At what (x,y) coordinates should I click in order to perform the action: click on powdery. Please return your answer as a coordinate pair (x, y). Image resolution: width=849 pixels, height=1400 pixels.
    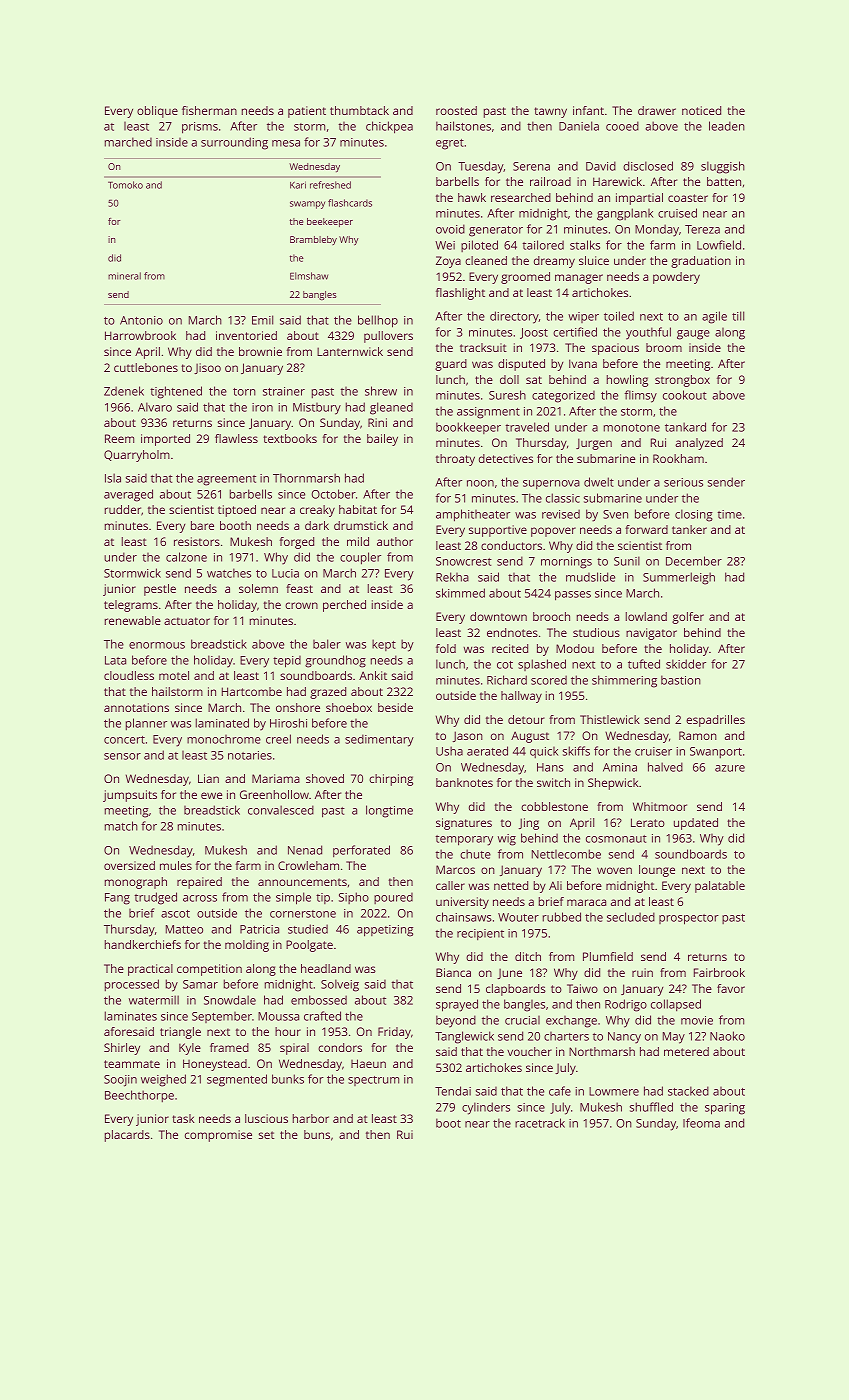
    Looking at the image, I should click on (676, 278).
